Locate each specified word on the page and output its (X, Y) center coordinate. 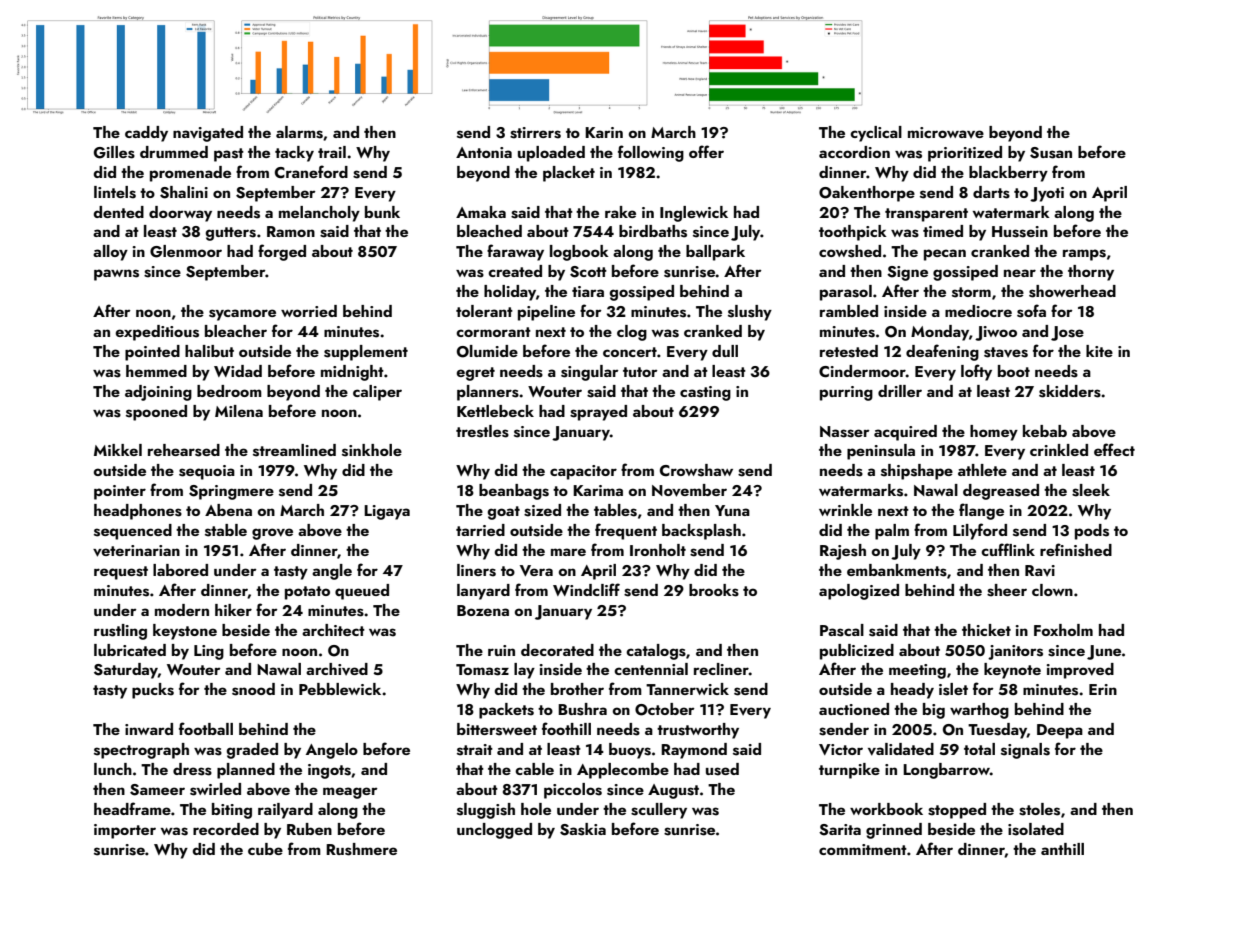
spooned (156, 413)
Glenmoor (186, 251)
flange (981, 511)
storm (971, 292)
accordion (854, 152)
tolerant (484, 311)
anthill (1062, 849)
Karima (598, 490)
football (206, 728)
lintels (115, 192)
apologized (859, 592)
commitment (863, 849)
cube (265, 849)
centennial (651, 669)
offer (706, 151)
